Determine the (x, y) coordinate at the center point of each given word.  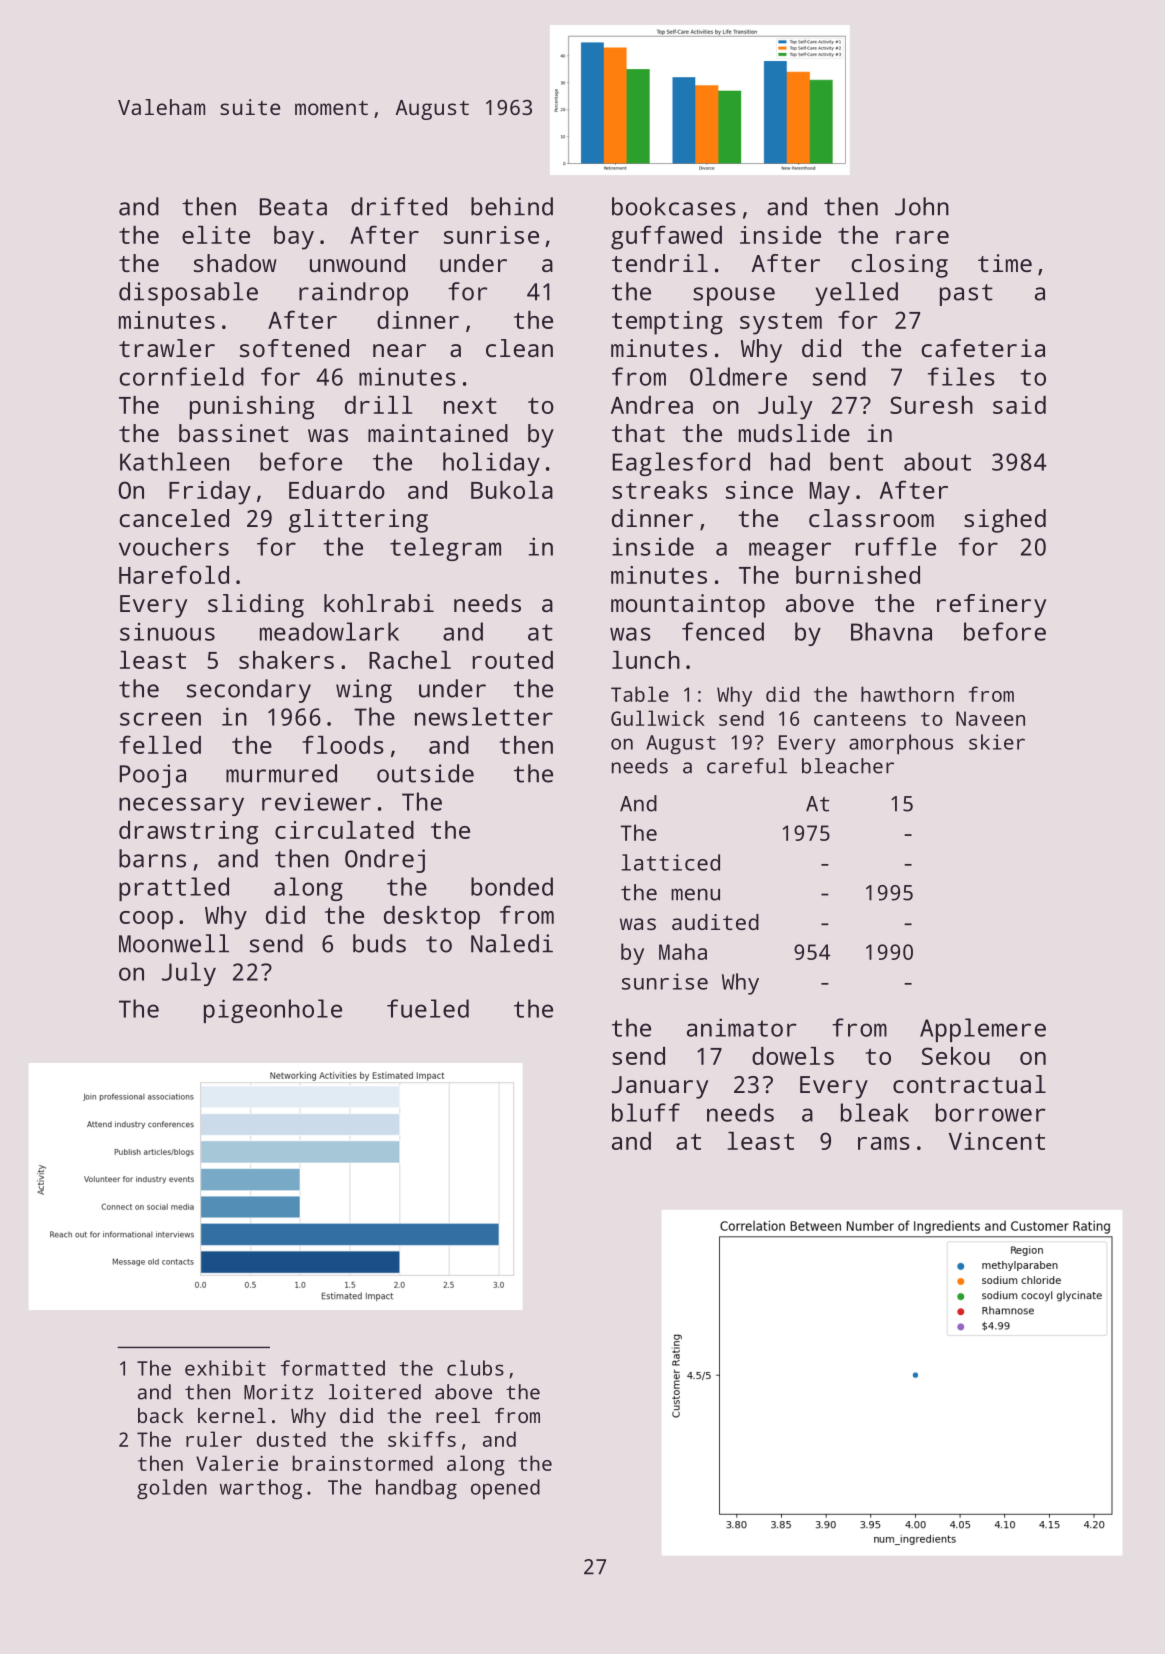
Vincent (997, 1141)
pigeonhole (273, 1011)
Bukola (512, 490)
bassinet (234, 433)
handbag (416, 1489)
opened (505, 1489)
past (966, 295)
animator (742, 1027)
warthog (261, 1489)
